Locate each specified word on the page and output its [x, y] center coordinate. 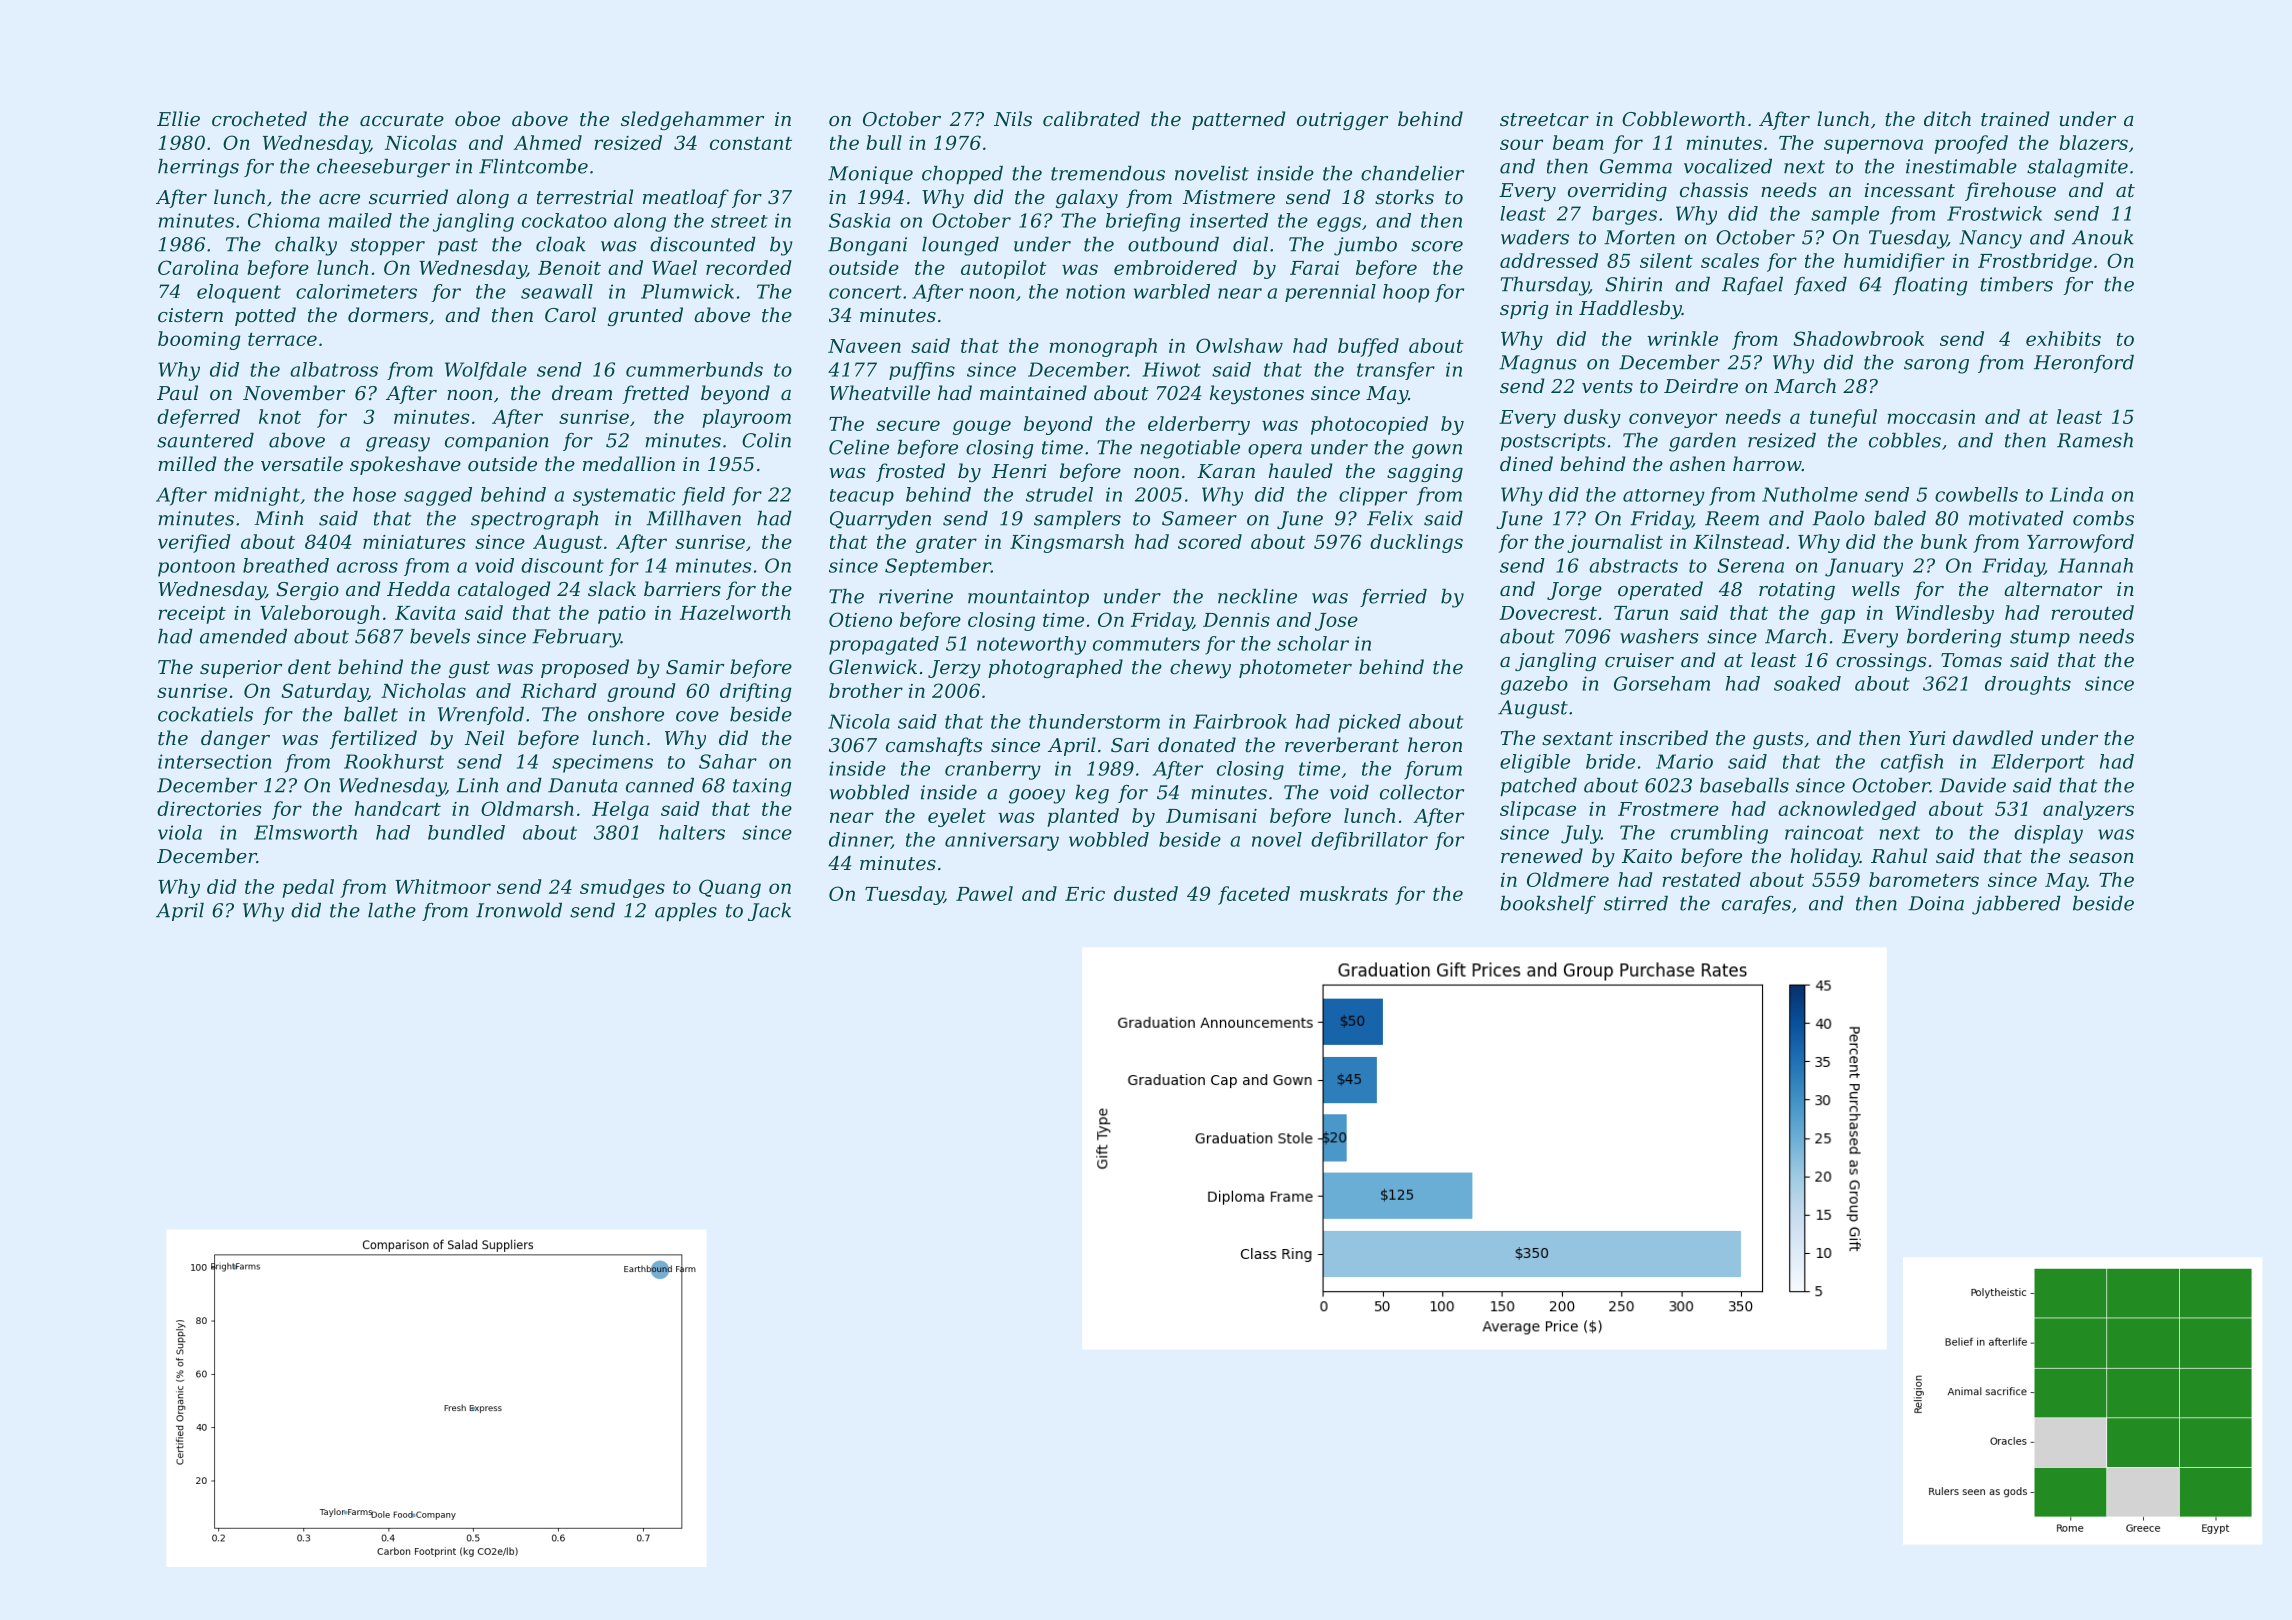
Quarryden [880, 520]
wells [1876, 588]
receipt [192, 615]
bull [884, 142]
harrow [1767, 463]
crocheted [259, 118]
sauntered [205, 440]
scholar [1313, 643]
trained [2015, 118]
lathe [392, 910]
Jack [769, 912]
